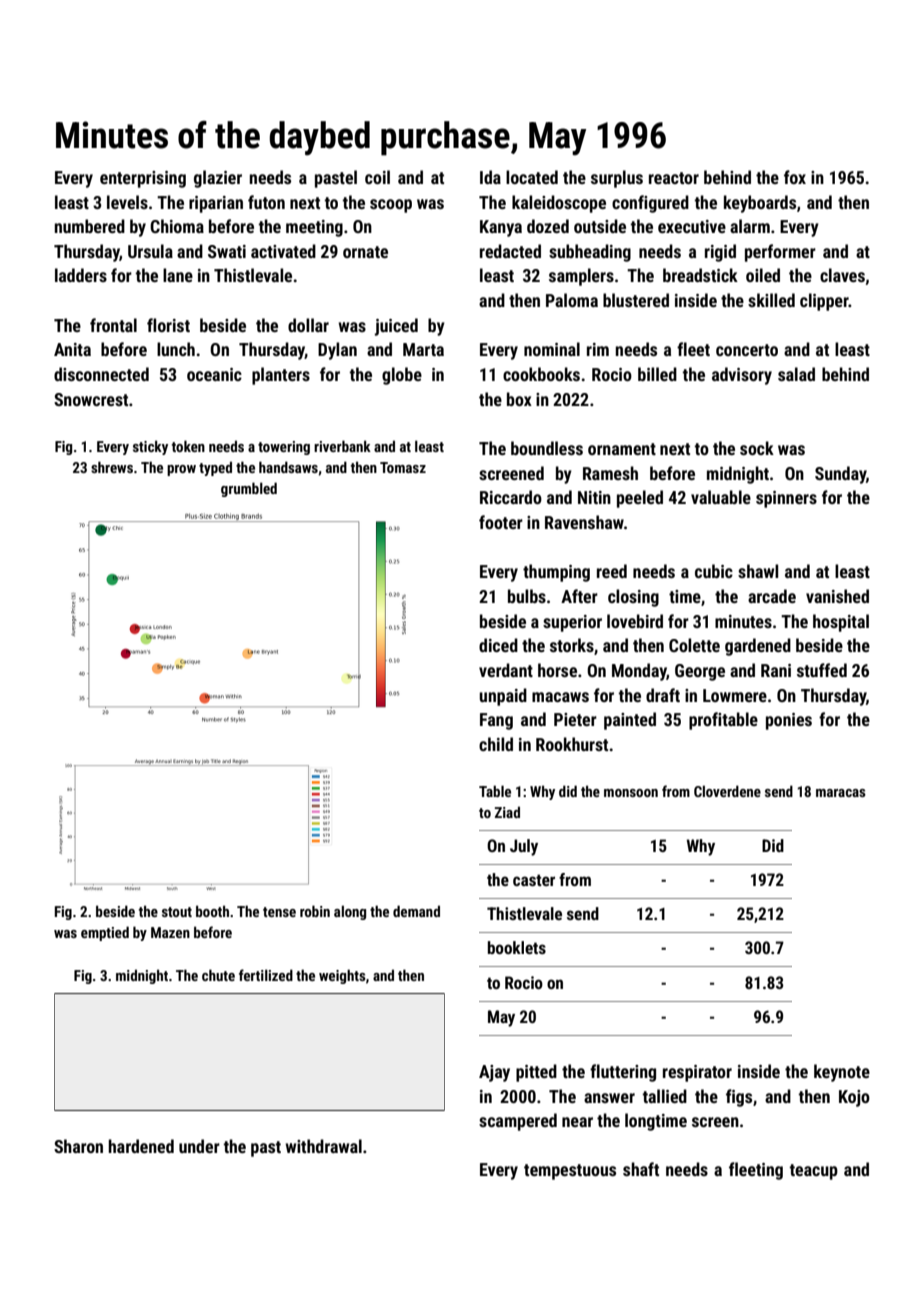 The width and height of the screenshot is (924, 1308). What do you see at coordinates (101, 374) in the screenshot?
I see `disconnected` at bounding box center [101, 374].
